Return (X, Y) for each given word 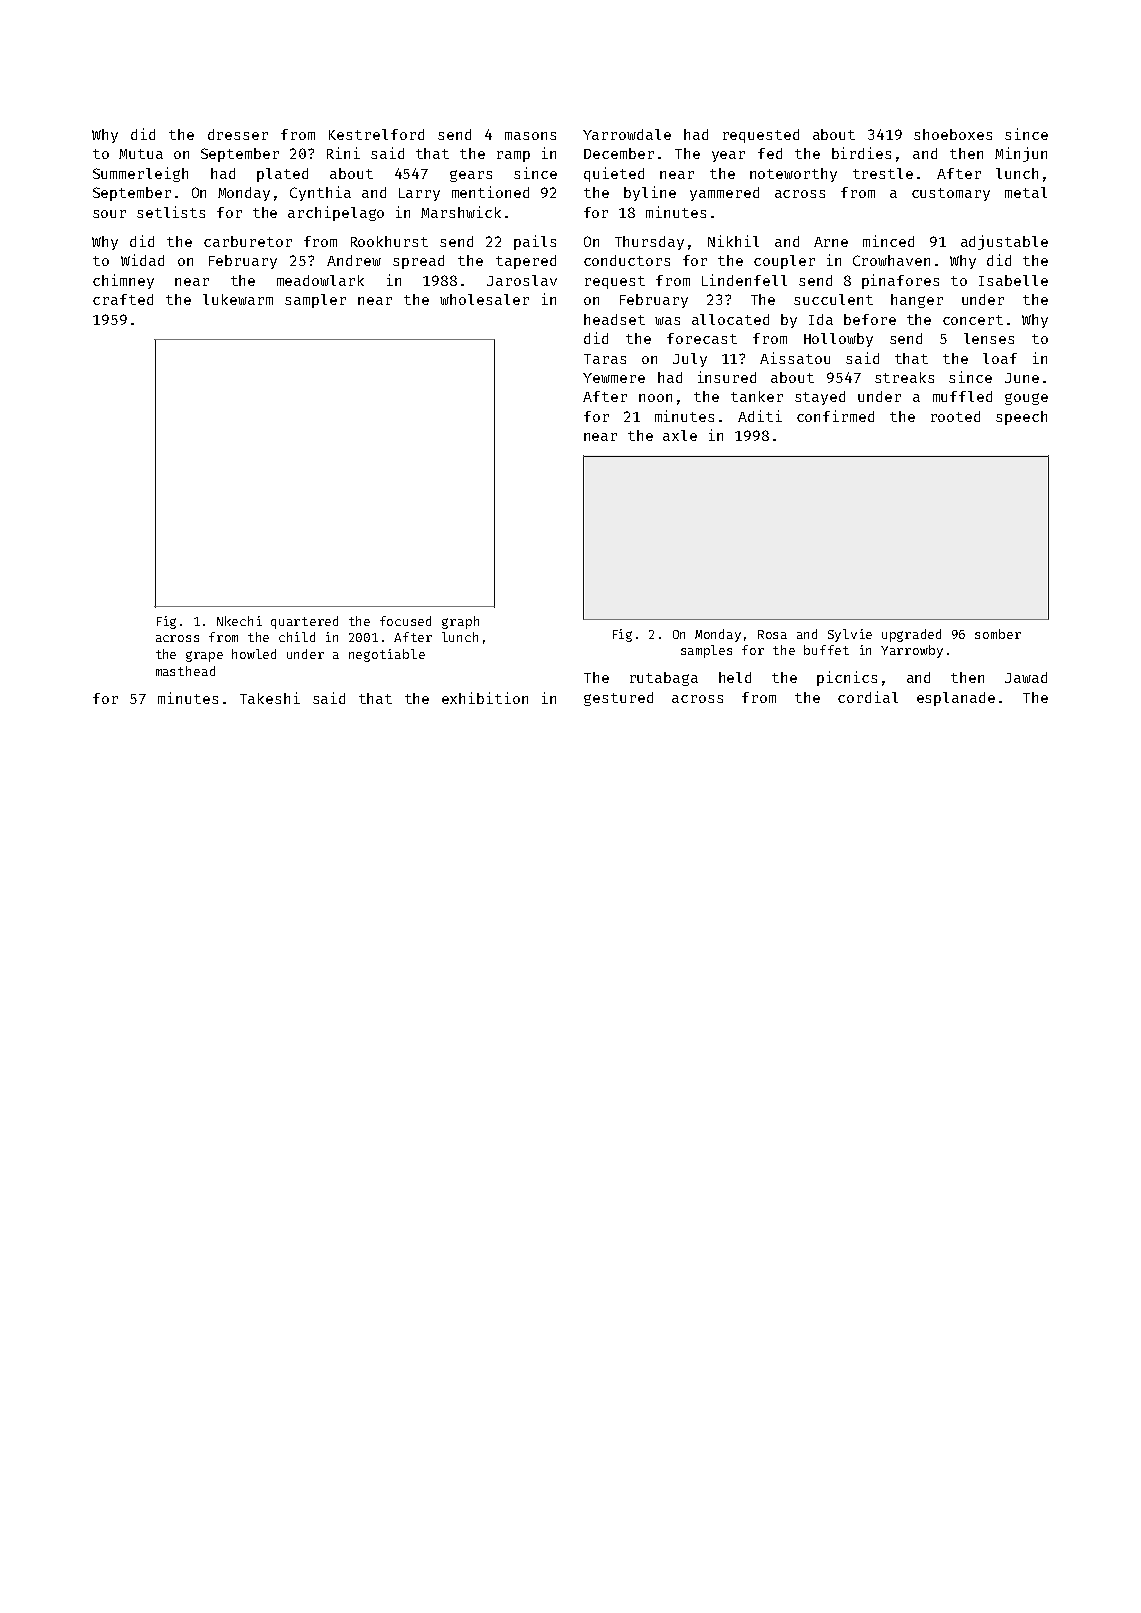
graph (460, 622)
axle (680, 435)
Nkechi (239, 621)
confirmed (835, 416)
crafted (123, 299)
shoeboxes (953, 134)
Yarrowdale (627, 134)
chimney (123, 281)
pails (535, 242)
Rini (343, 153)
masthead (185, 671)
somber (998, 634)
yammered (724, 194)
